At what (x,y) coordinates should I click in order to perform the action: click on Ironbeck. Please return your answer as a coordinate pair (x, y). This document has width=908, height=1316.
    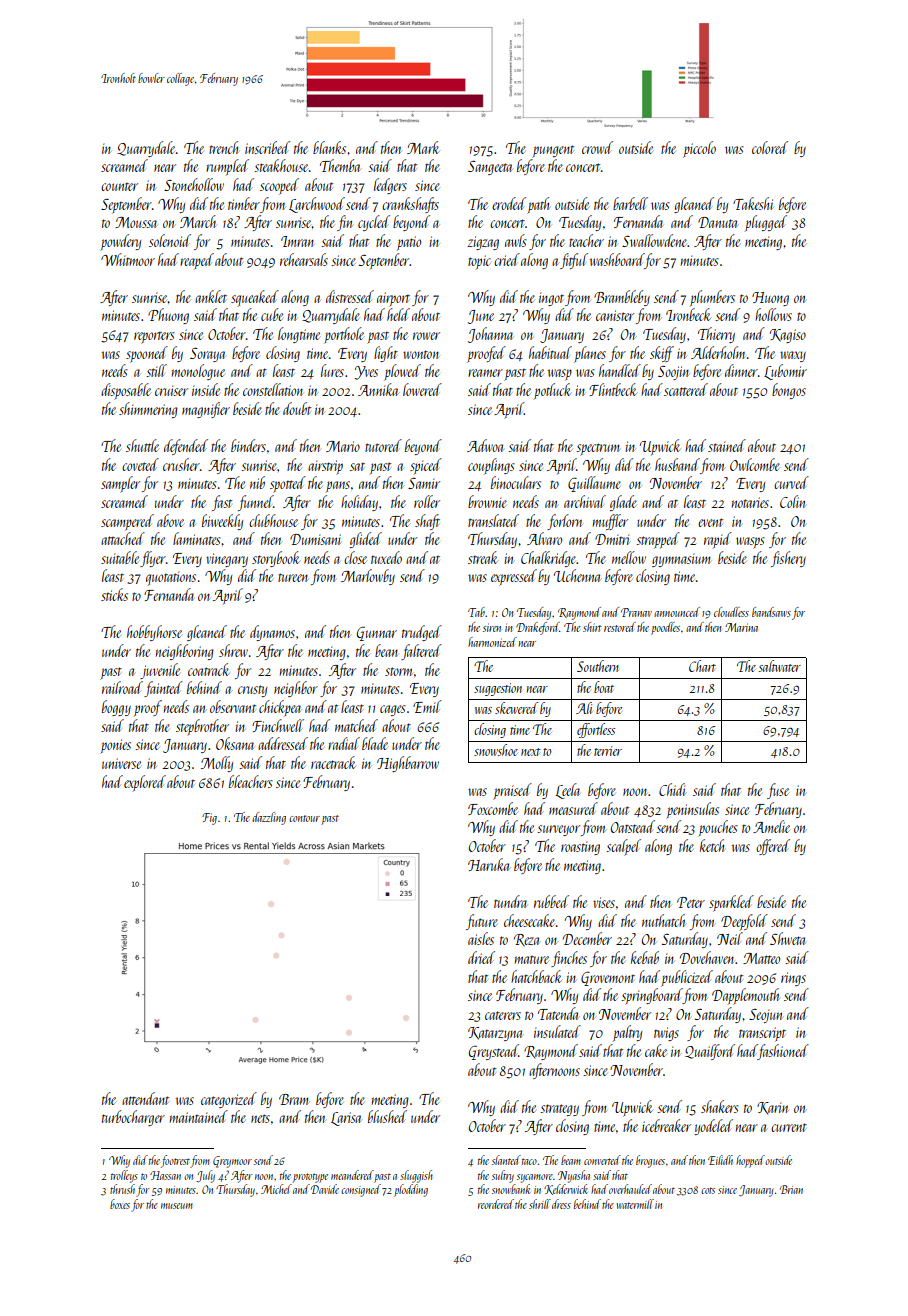
    Looking at the image, I should click on (688, 314).
